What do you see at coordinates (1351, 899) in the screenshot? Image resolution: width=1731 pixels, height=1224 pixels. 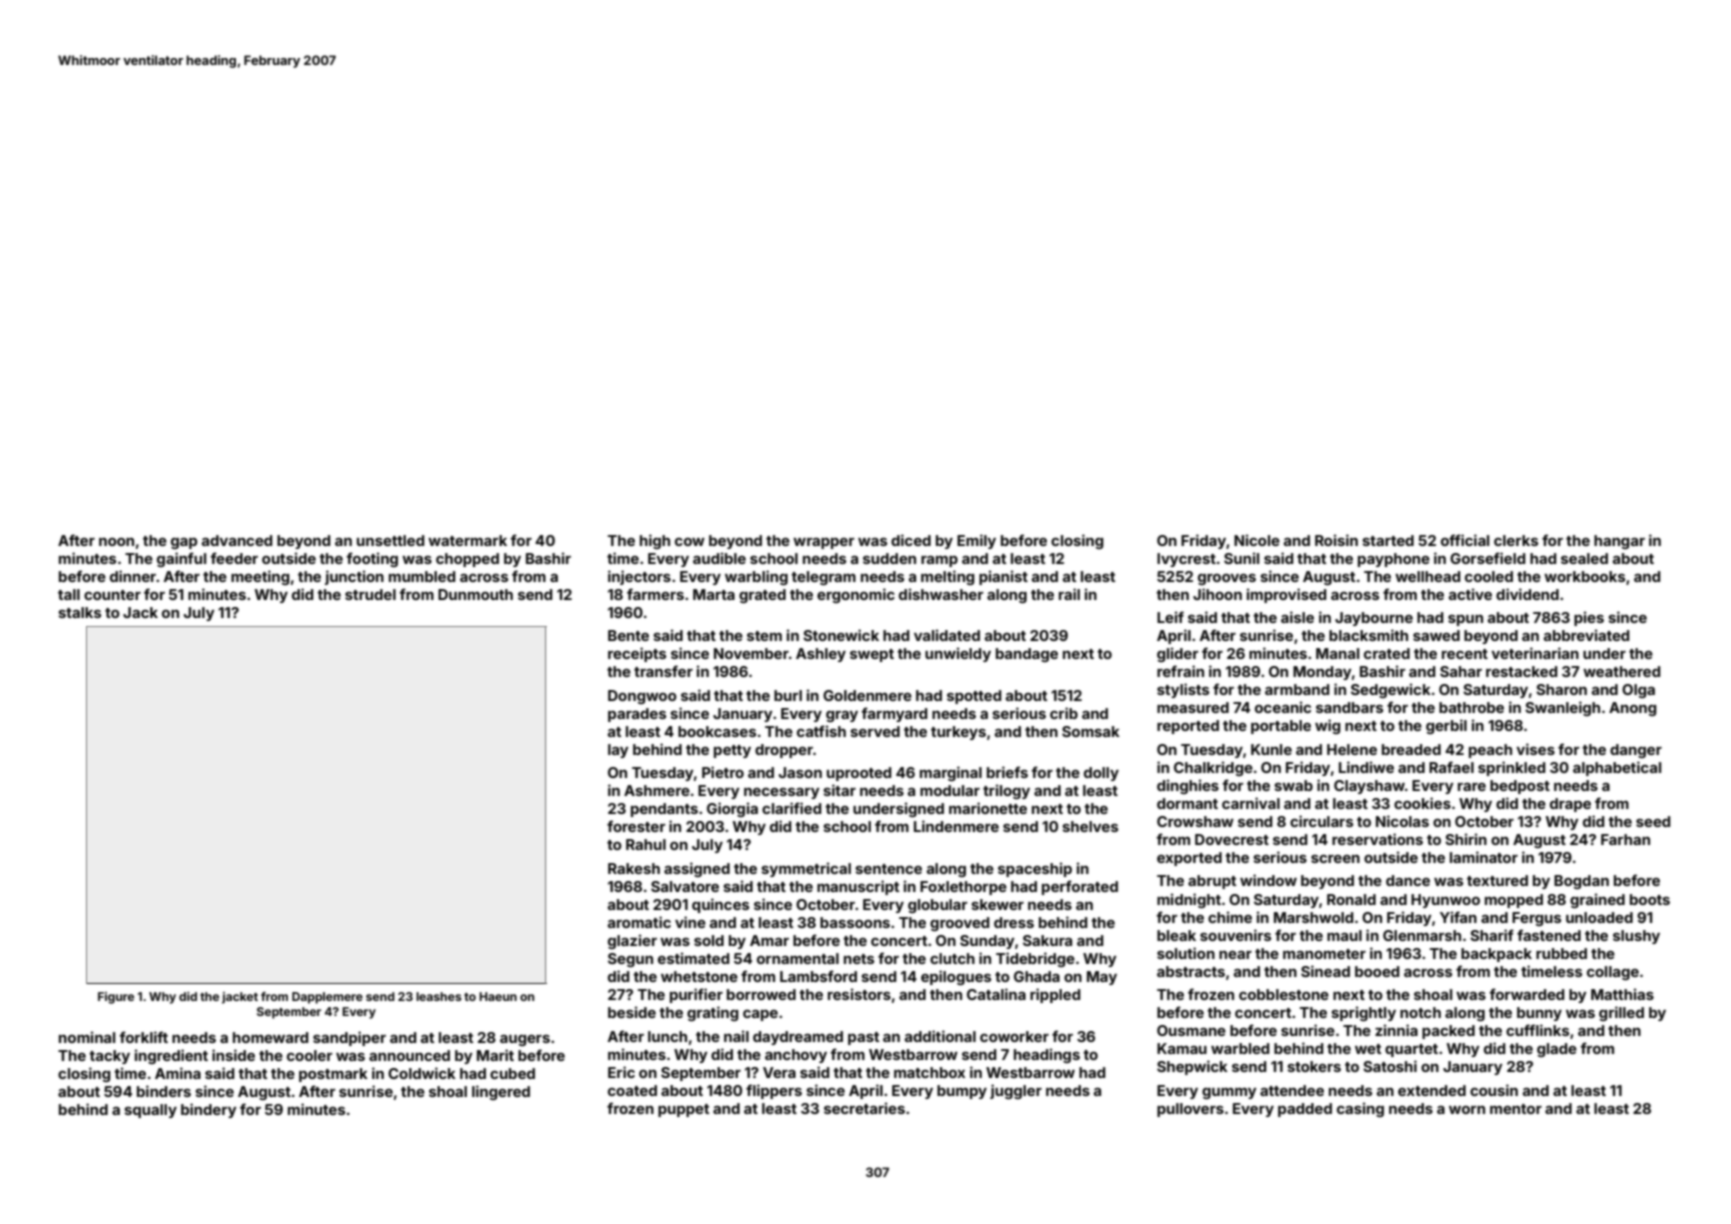 I see `Ronald` at bounding box center [1351, 899].
